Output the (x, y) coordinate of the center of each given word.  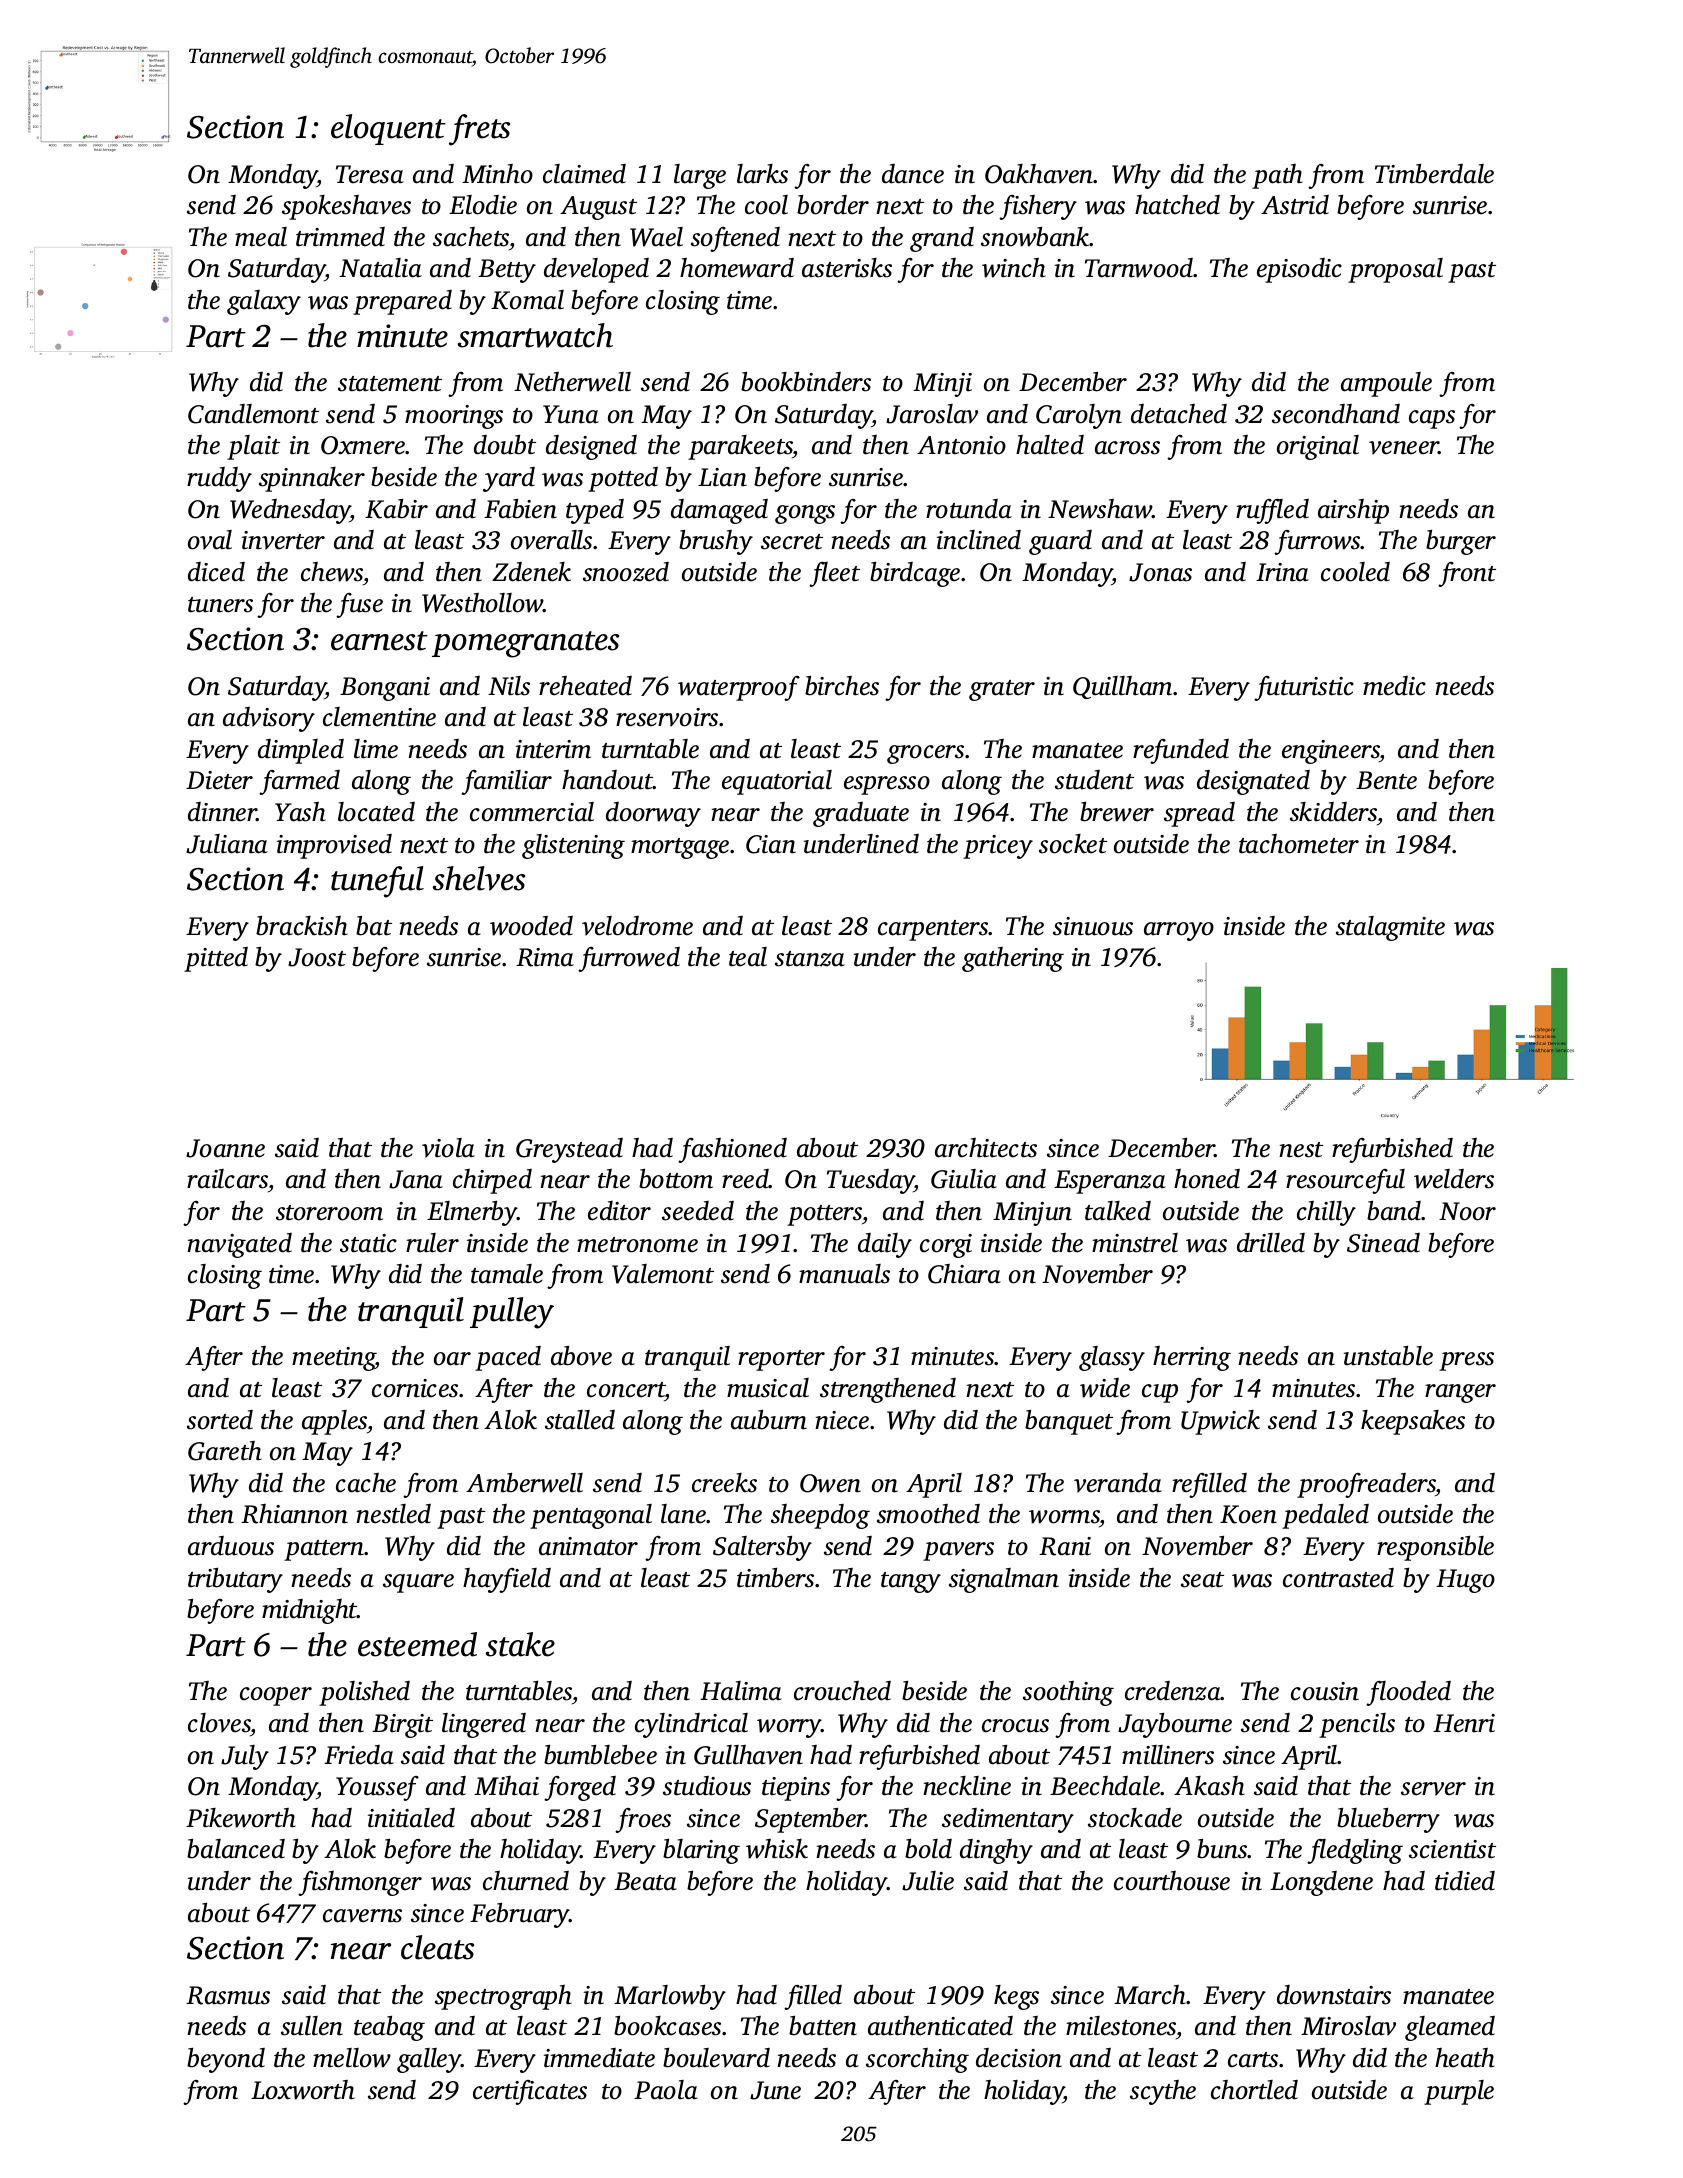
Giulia (964, 1179)
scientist (1452, 1849)
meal (261, 237)
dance (913, 174)
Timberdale (1434, 174)
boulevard (716, 2058)
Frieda (359, 1755)
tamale (507, 1274)
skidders (1333, 812)
